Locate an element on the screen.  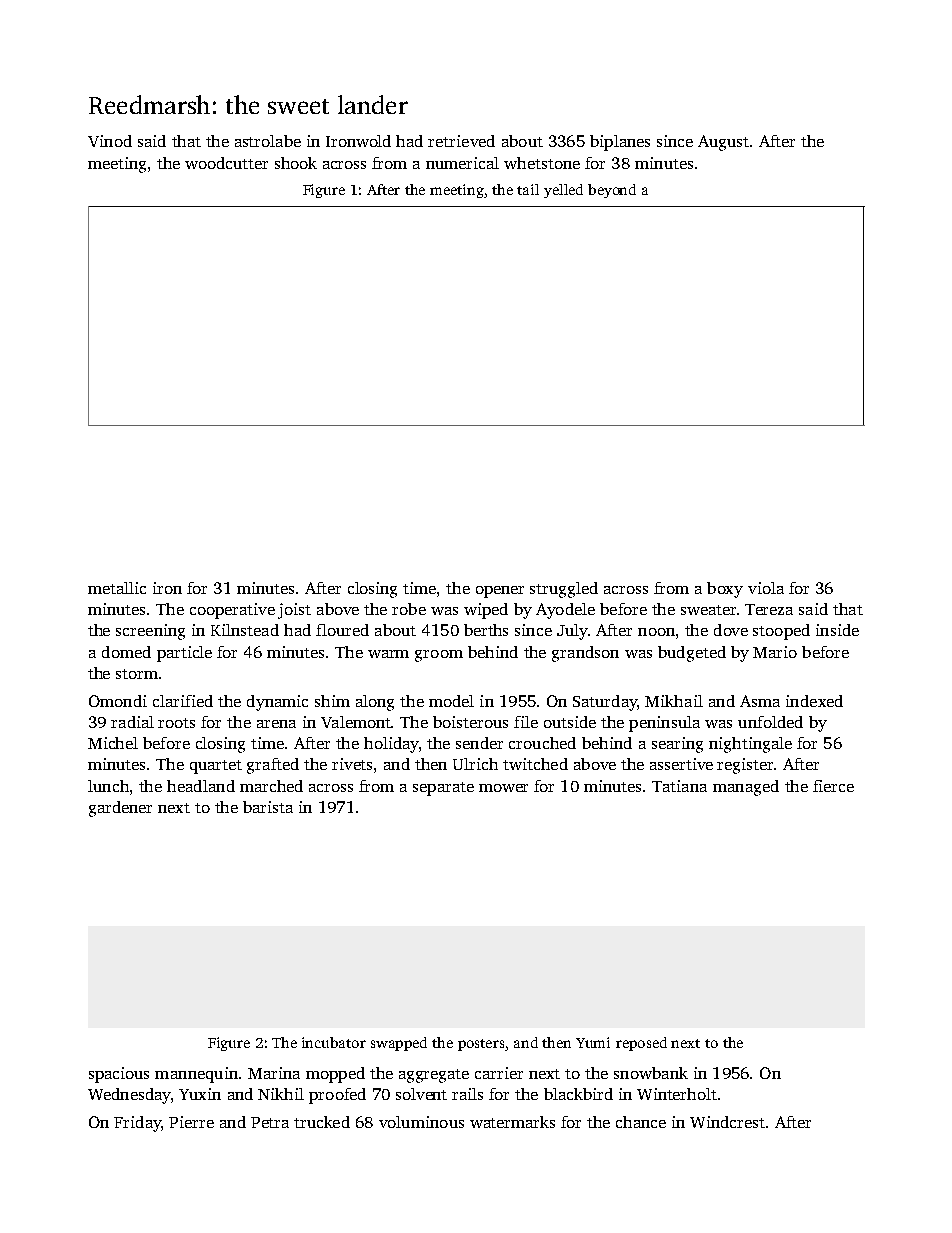
viola is located at coordinates (766, 588).
